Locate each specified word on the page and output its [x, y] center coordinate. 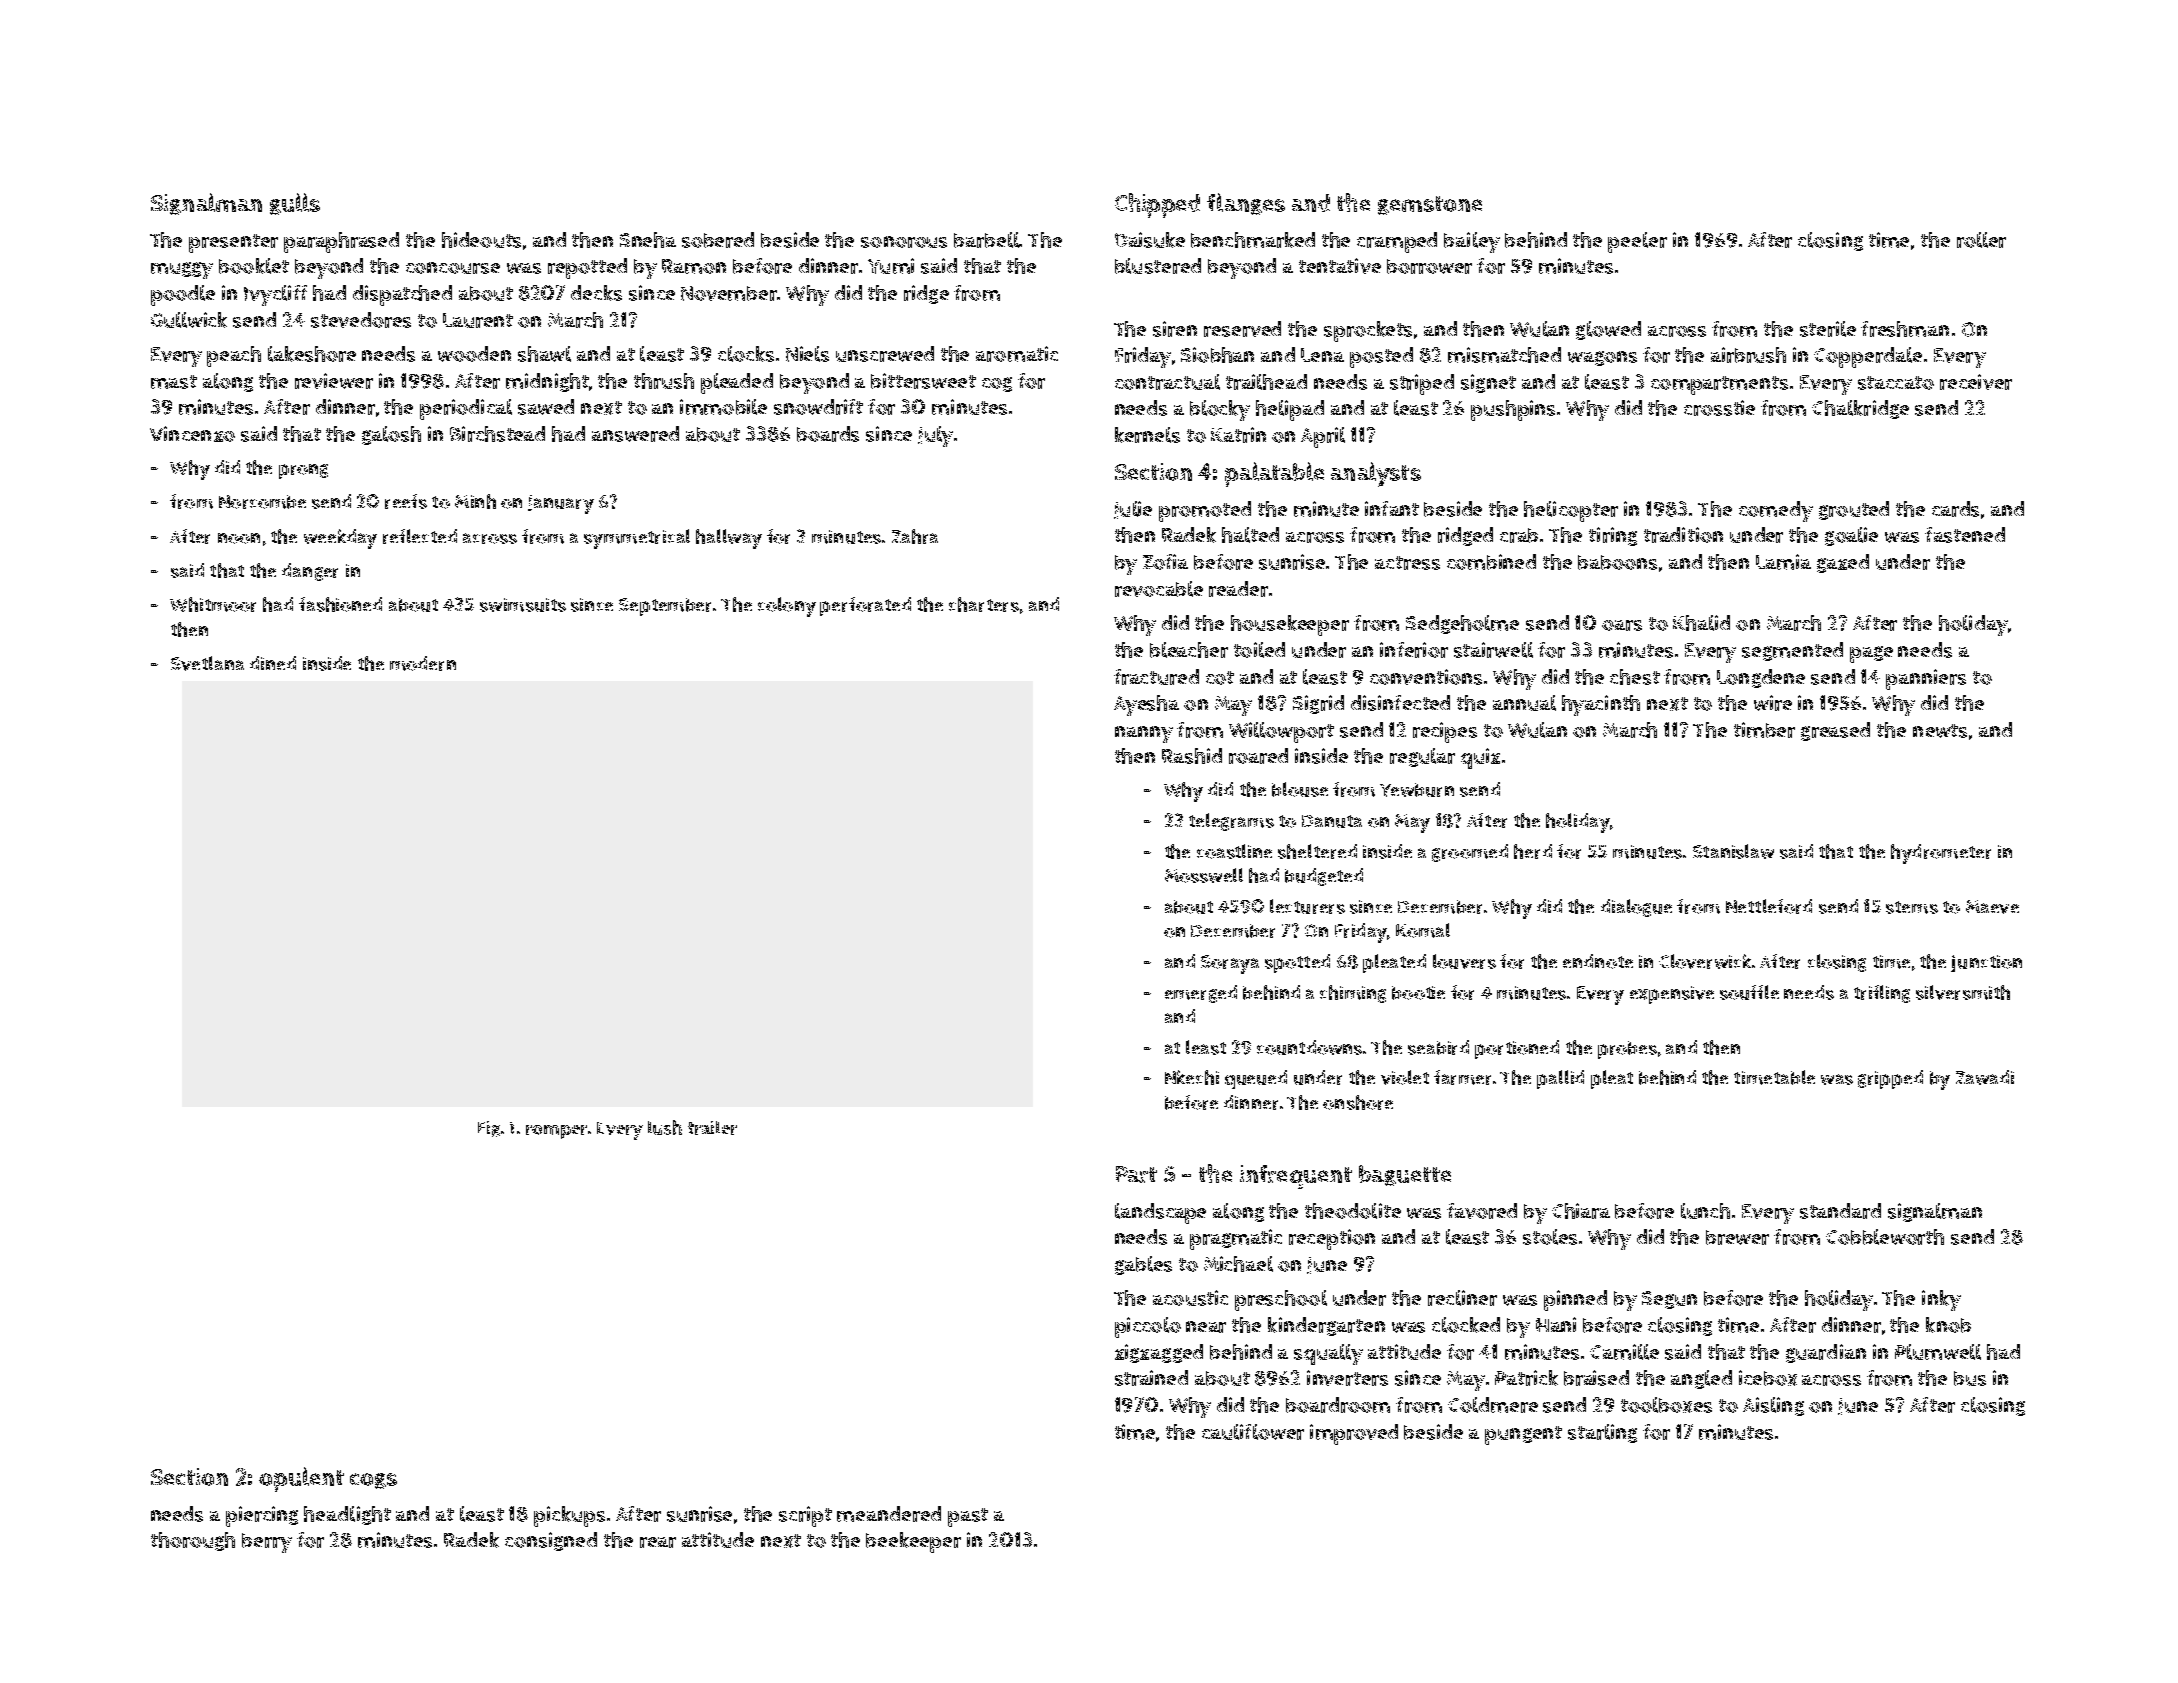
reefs [406, 501]
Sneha [648, 240]
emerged [1201, 994]
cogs [373, 1481]
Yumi [891, 266]
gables [1143, 1265]
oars [1622, 625]
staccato [1896, 383]
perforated [865, 606]
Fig [489, 1129]
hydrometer [1941, 854]
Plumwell [1938, 1352]
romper [556, 1132]
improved [1354, 1434]
